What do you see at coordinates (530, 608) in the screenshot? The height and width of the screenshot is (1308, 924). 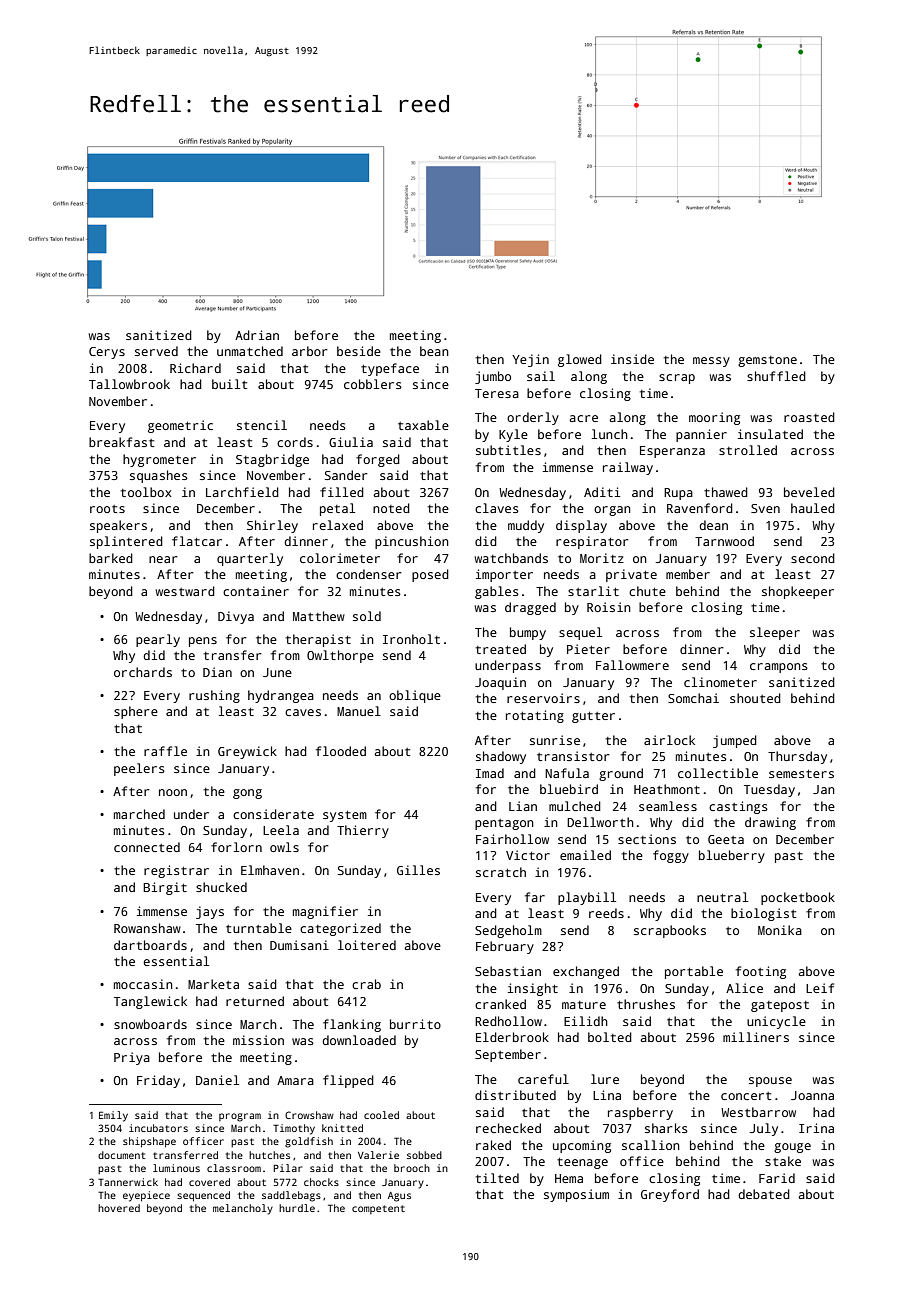 I see `dragged` at bounding box center [530, 608].
